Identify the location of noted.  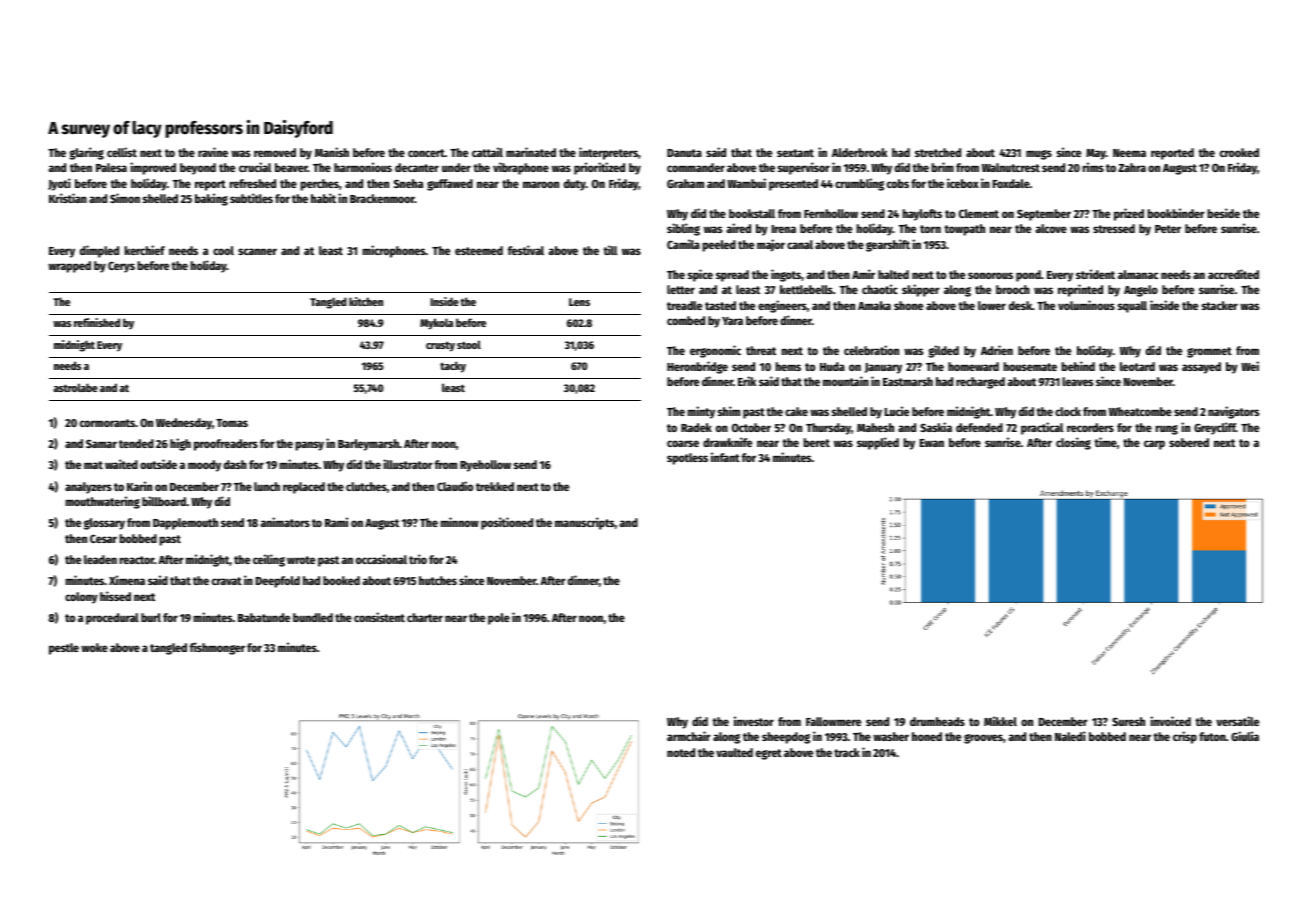
(681, 752).
